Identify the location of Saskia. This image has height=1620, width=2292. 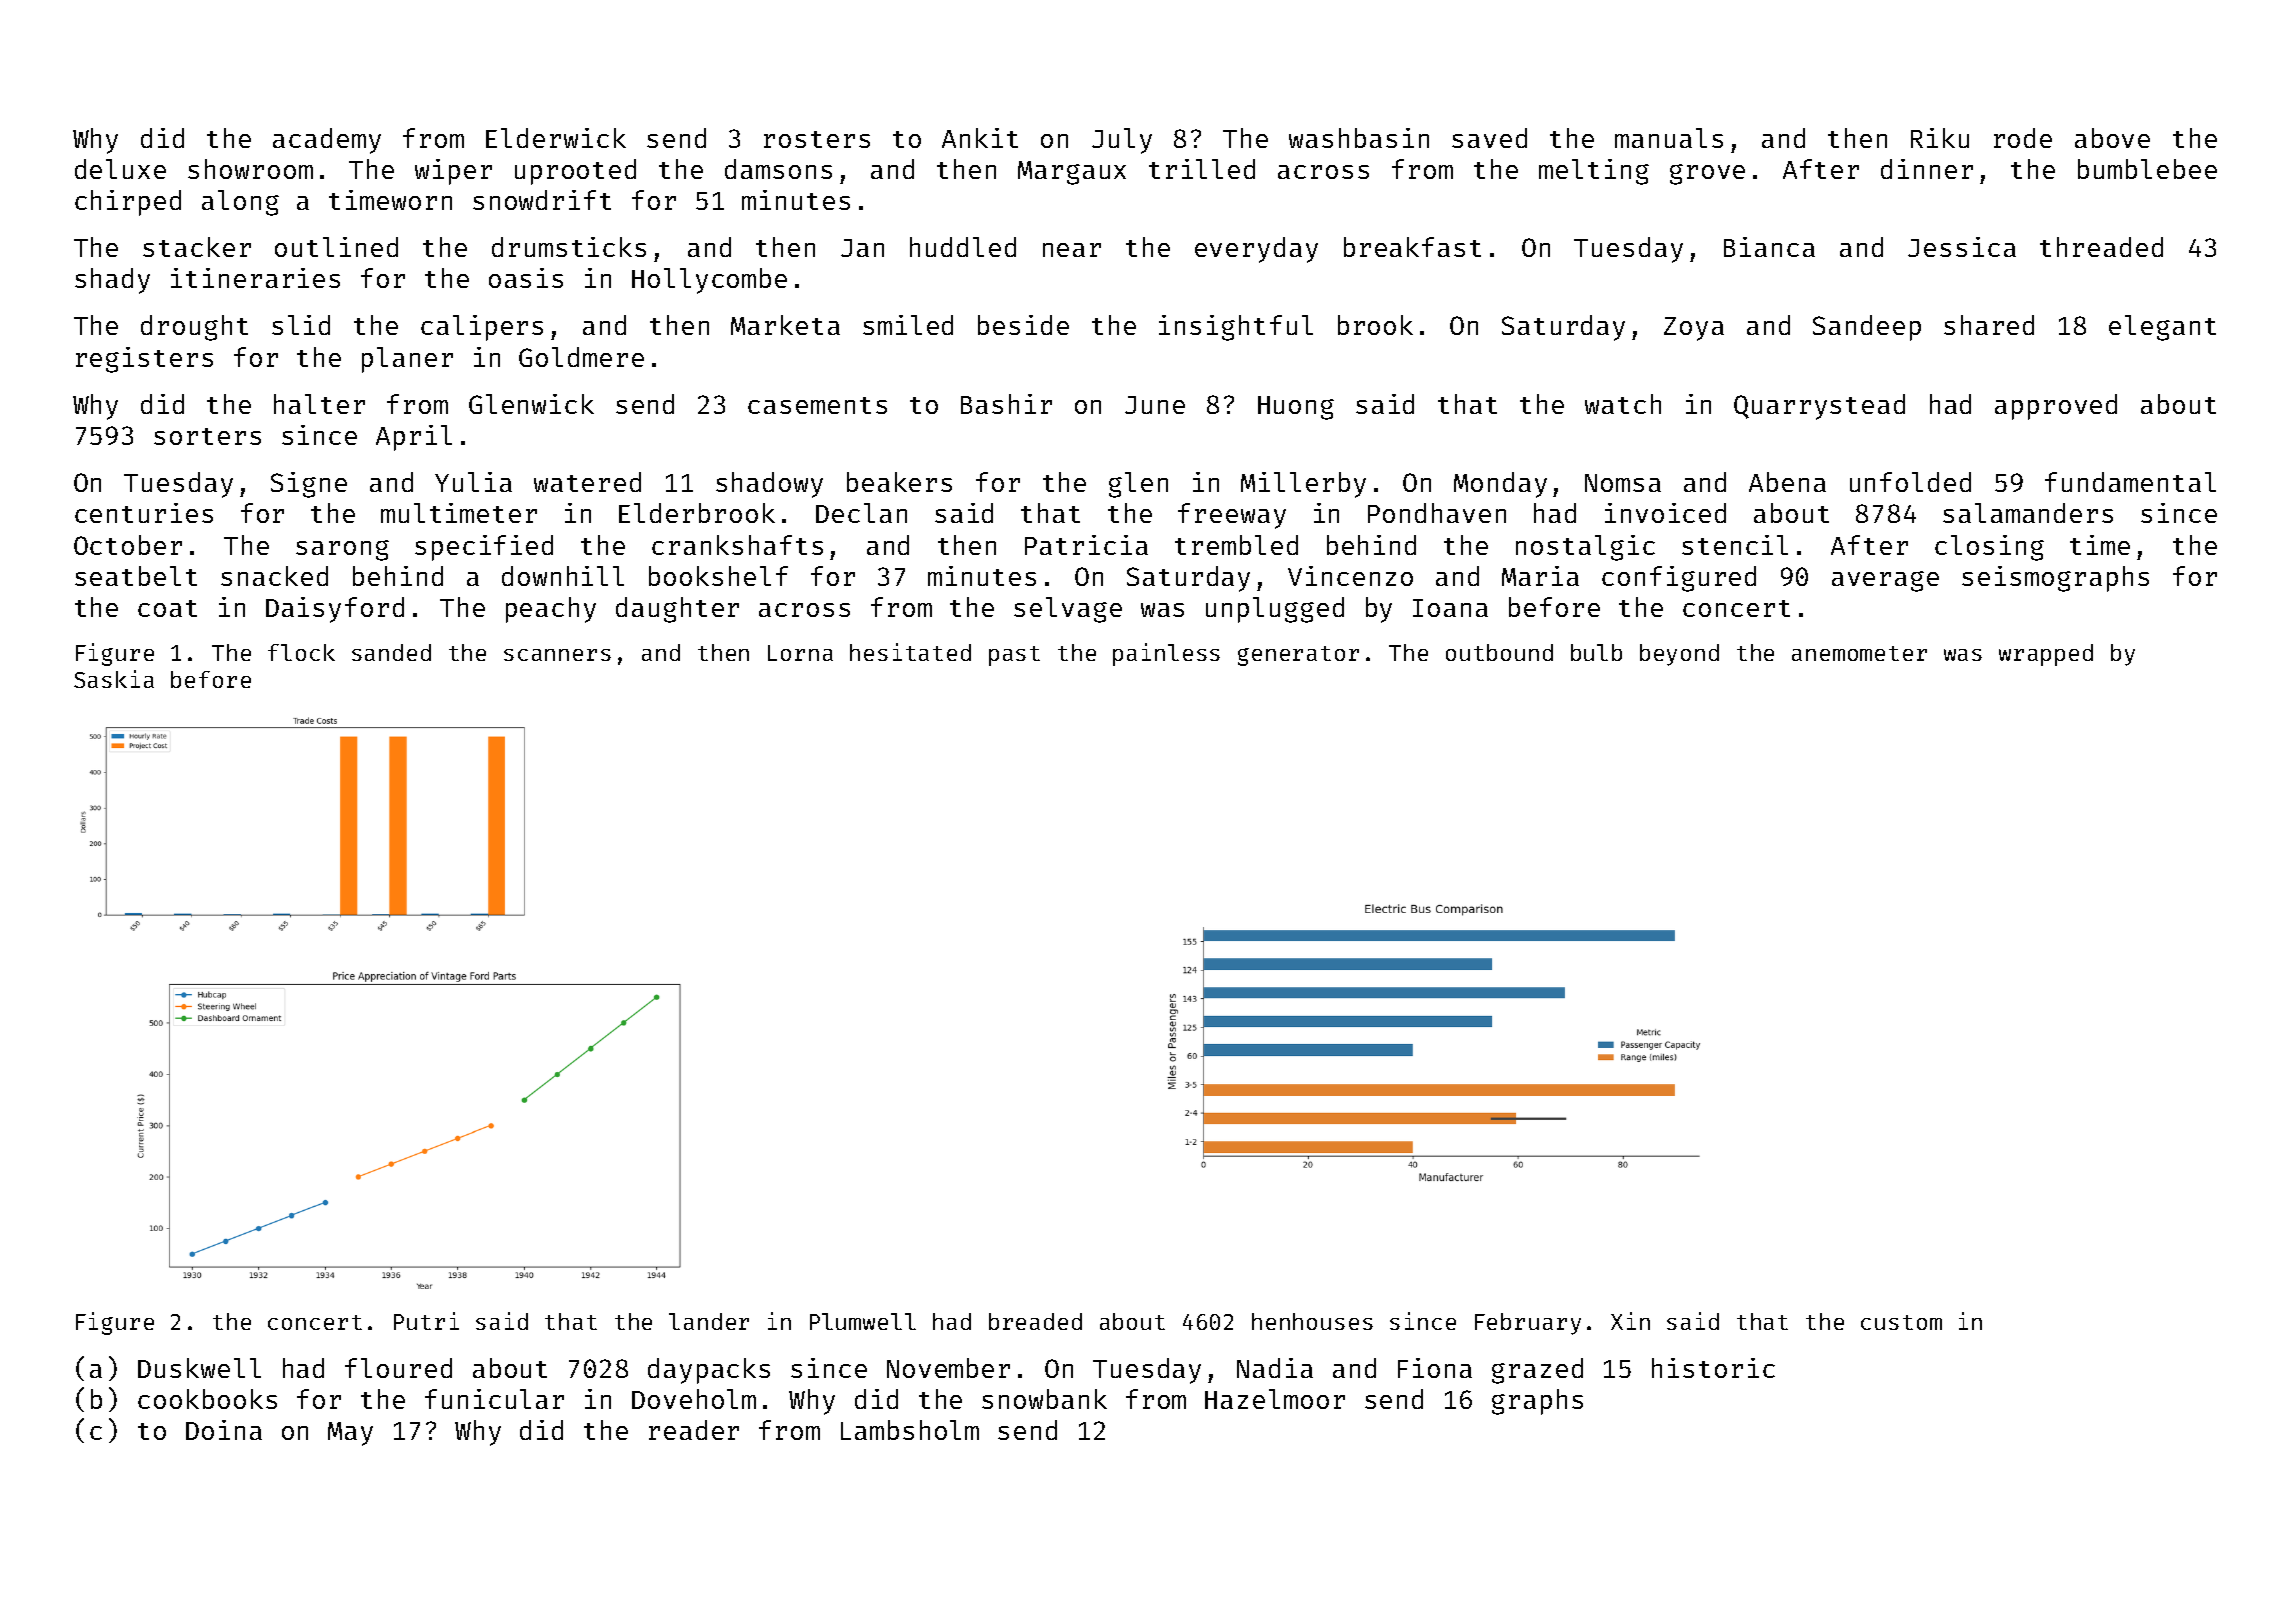
(114, 679).
